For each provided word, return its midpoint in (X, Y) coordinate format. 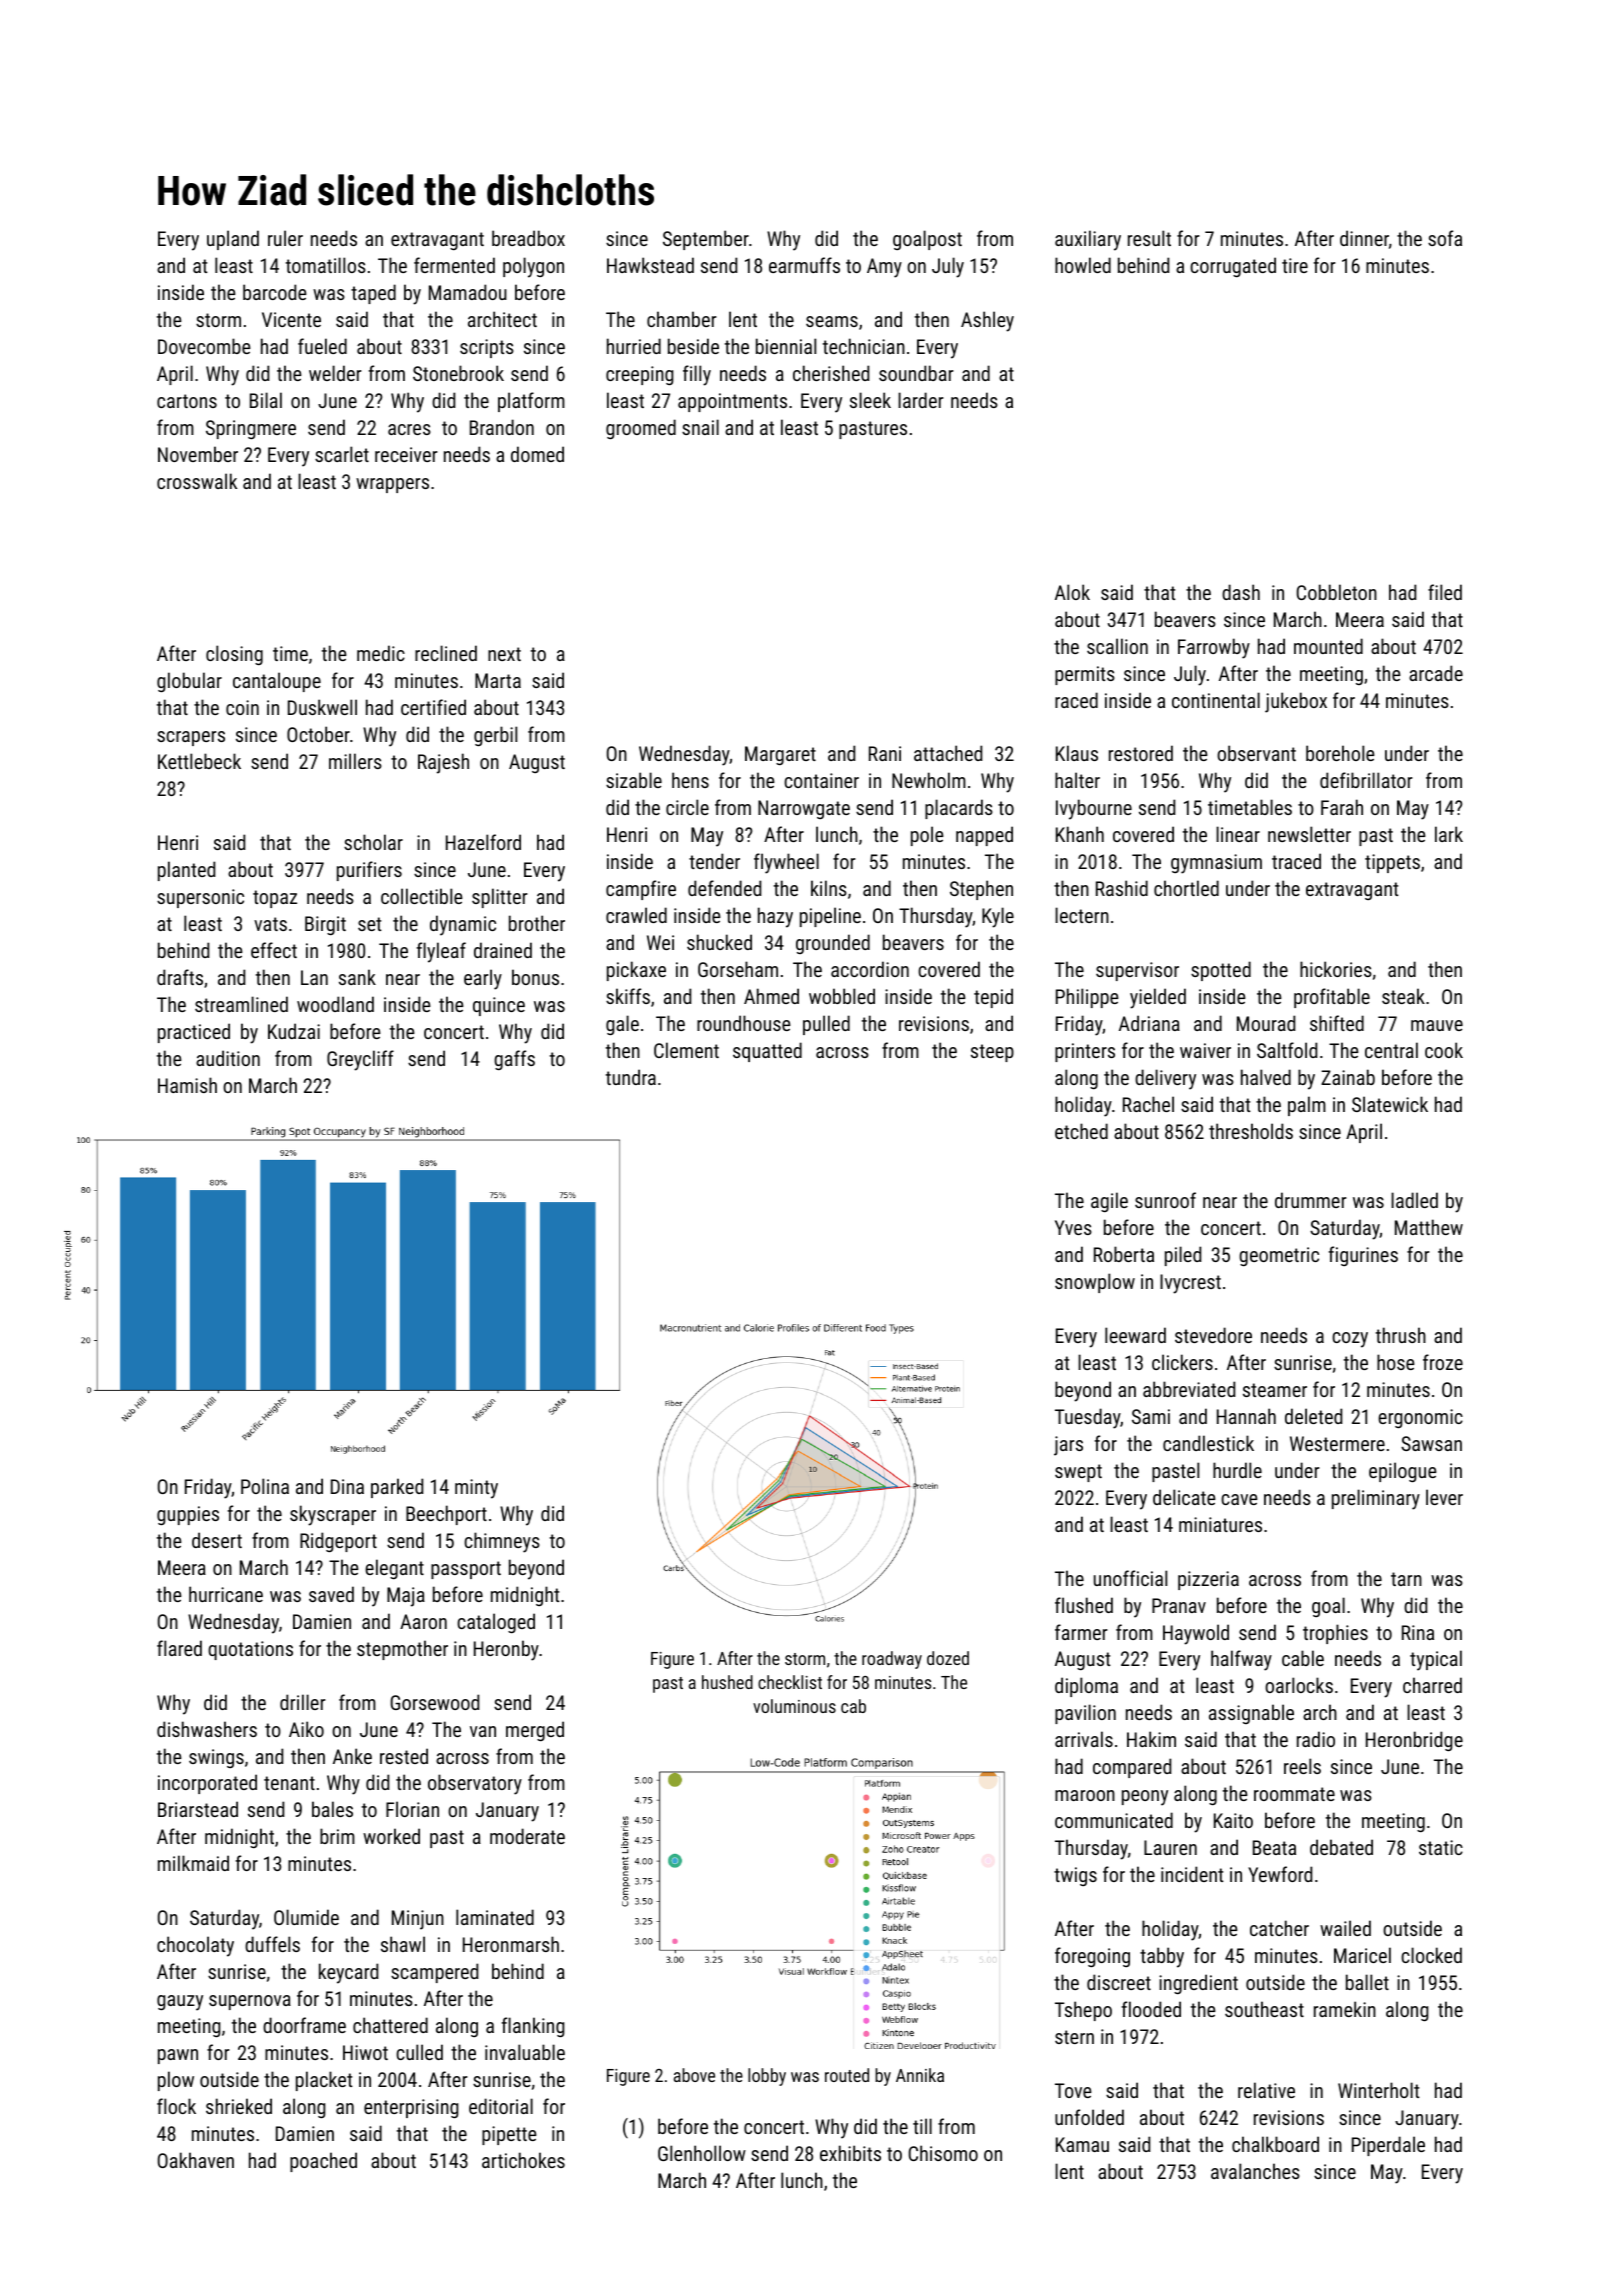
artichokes (523, 2160)
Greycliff (360, 1060)
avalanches (1255, 2171)
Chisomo (943, 2153)
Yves (1073, 1227)
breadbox (528, 238)
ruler (285, 238)
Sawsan (1431, 1443)
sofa (1445, 238)
